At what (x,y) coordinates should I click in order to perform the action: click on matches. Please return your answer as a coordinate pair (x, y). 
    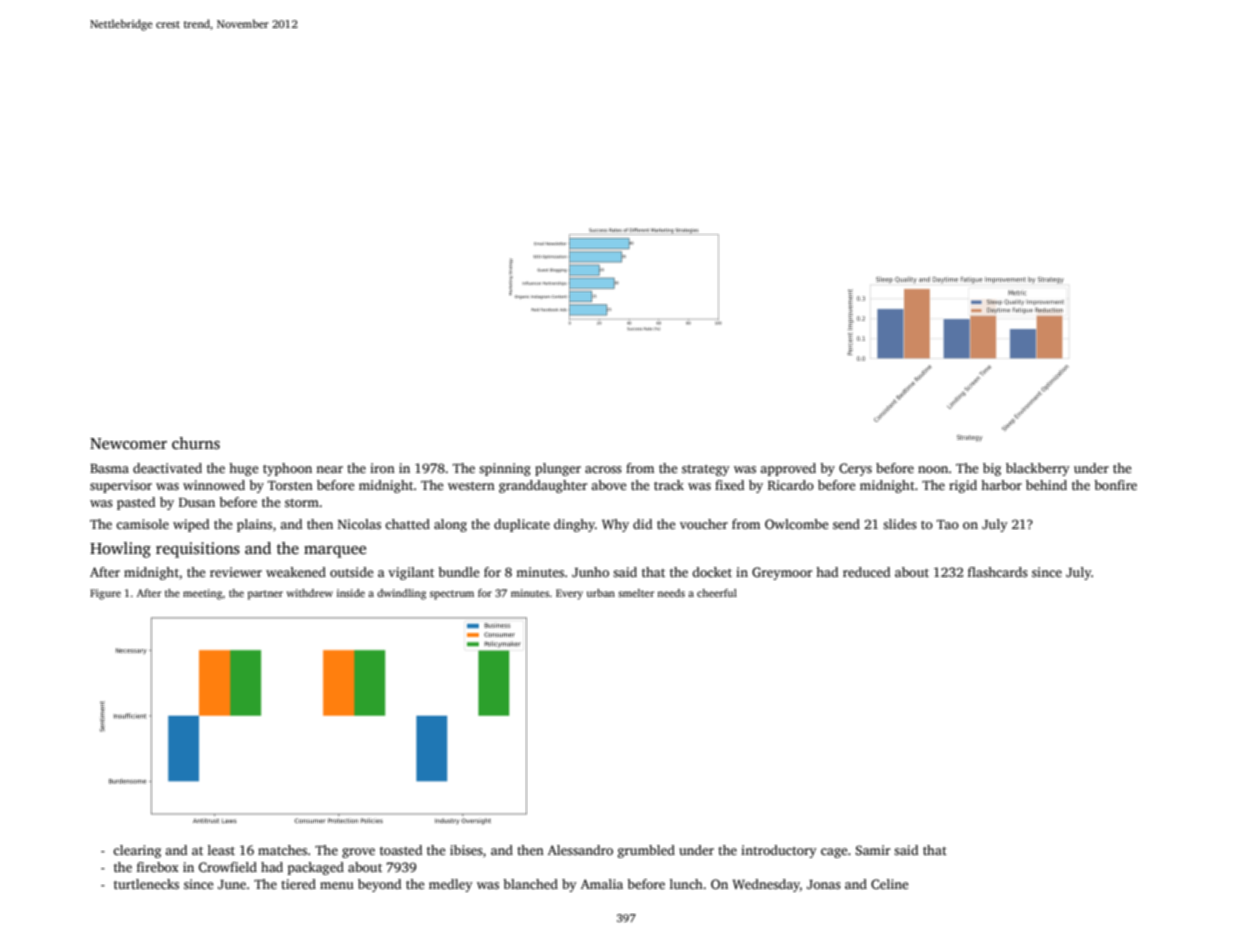
    Looking at the image, I should click on (282, 850).
